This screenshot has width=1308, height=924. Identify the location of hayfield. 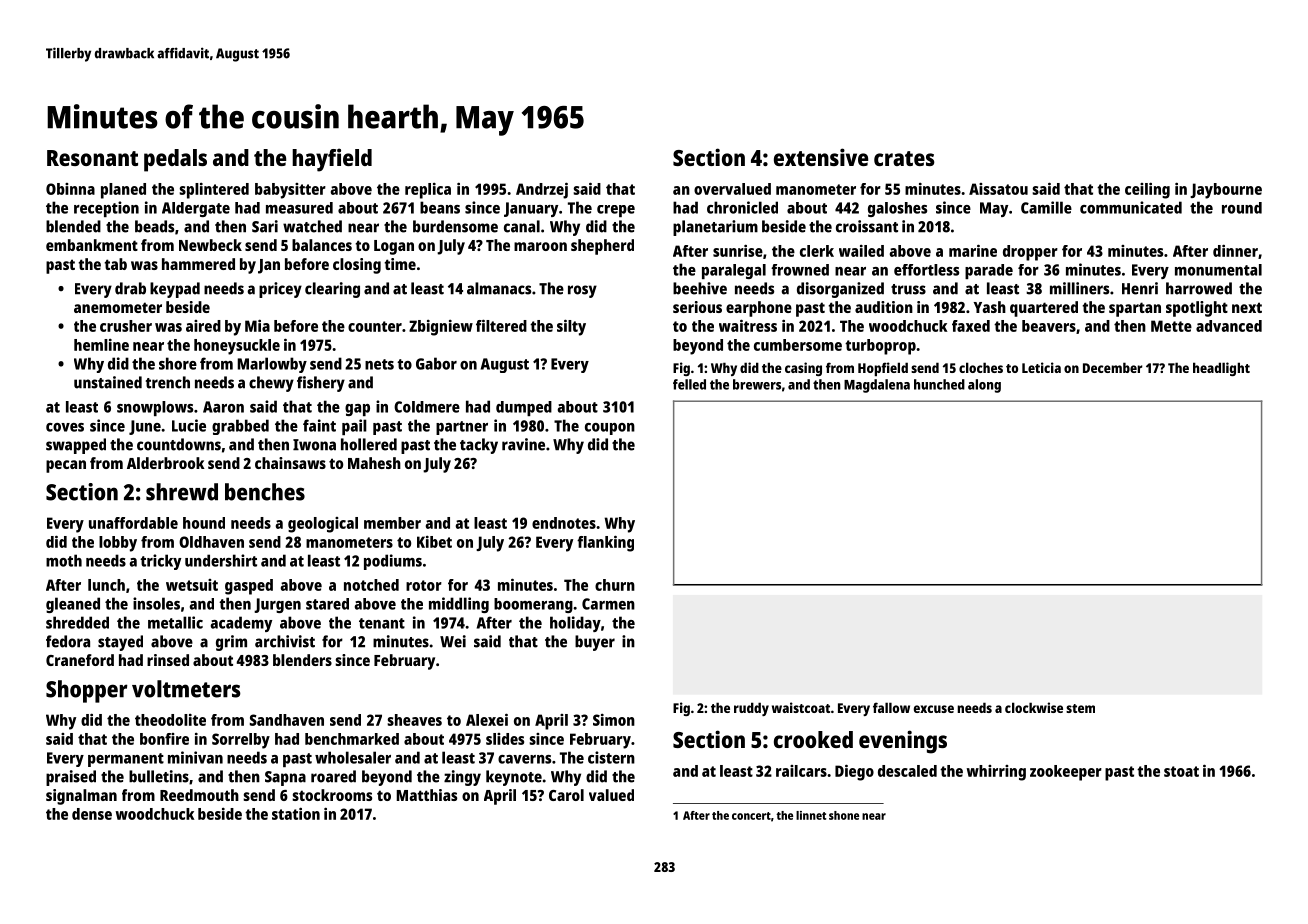
(332, 160).
